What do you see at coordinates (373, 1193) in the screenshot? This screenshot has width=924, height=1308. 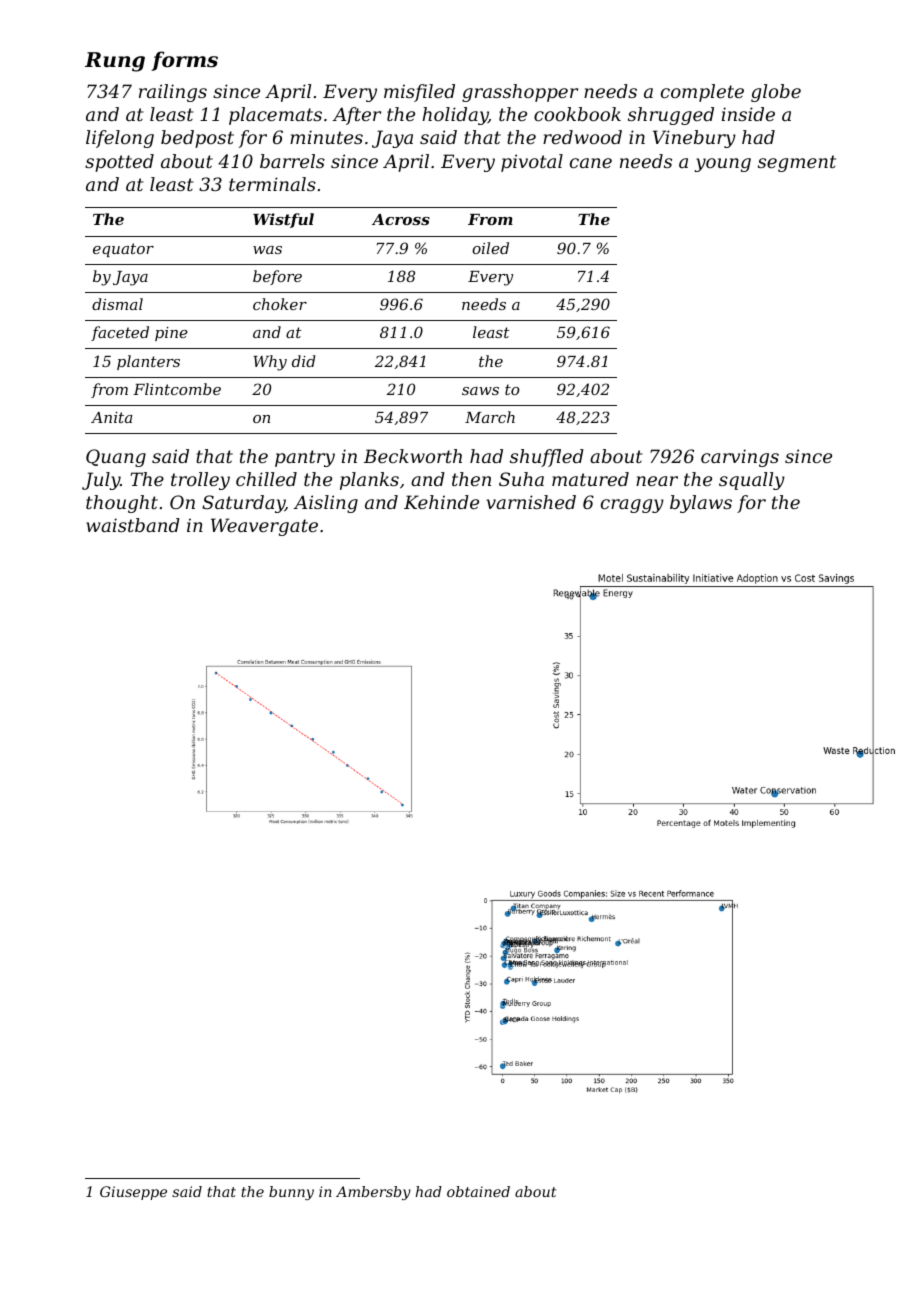 I see `Ambersby` at bounding box center [373, 1193].
